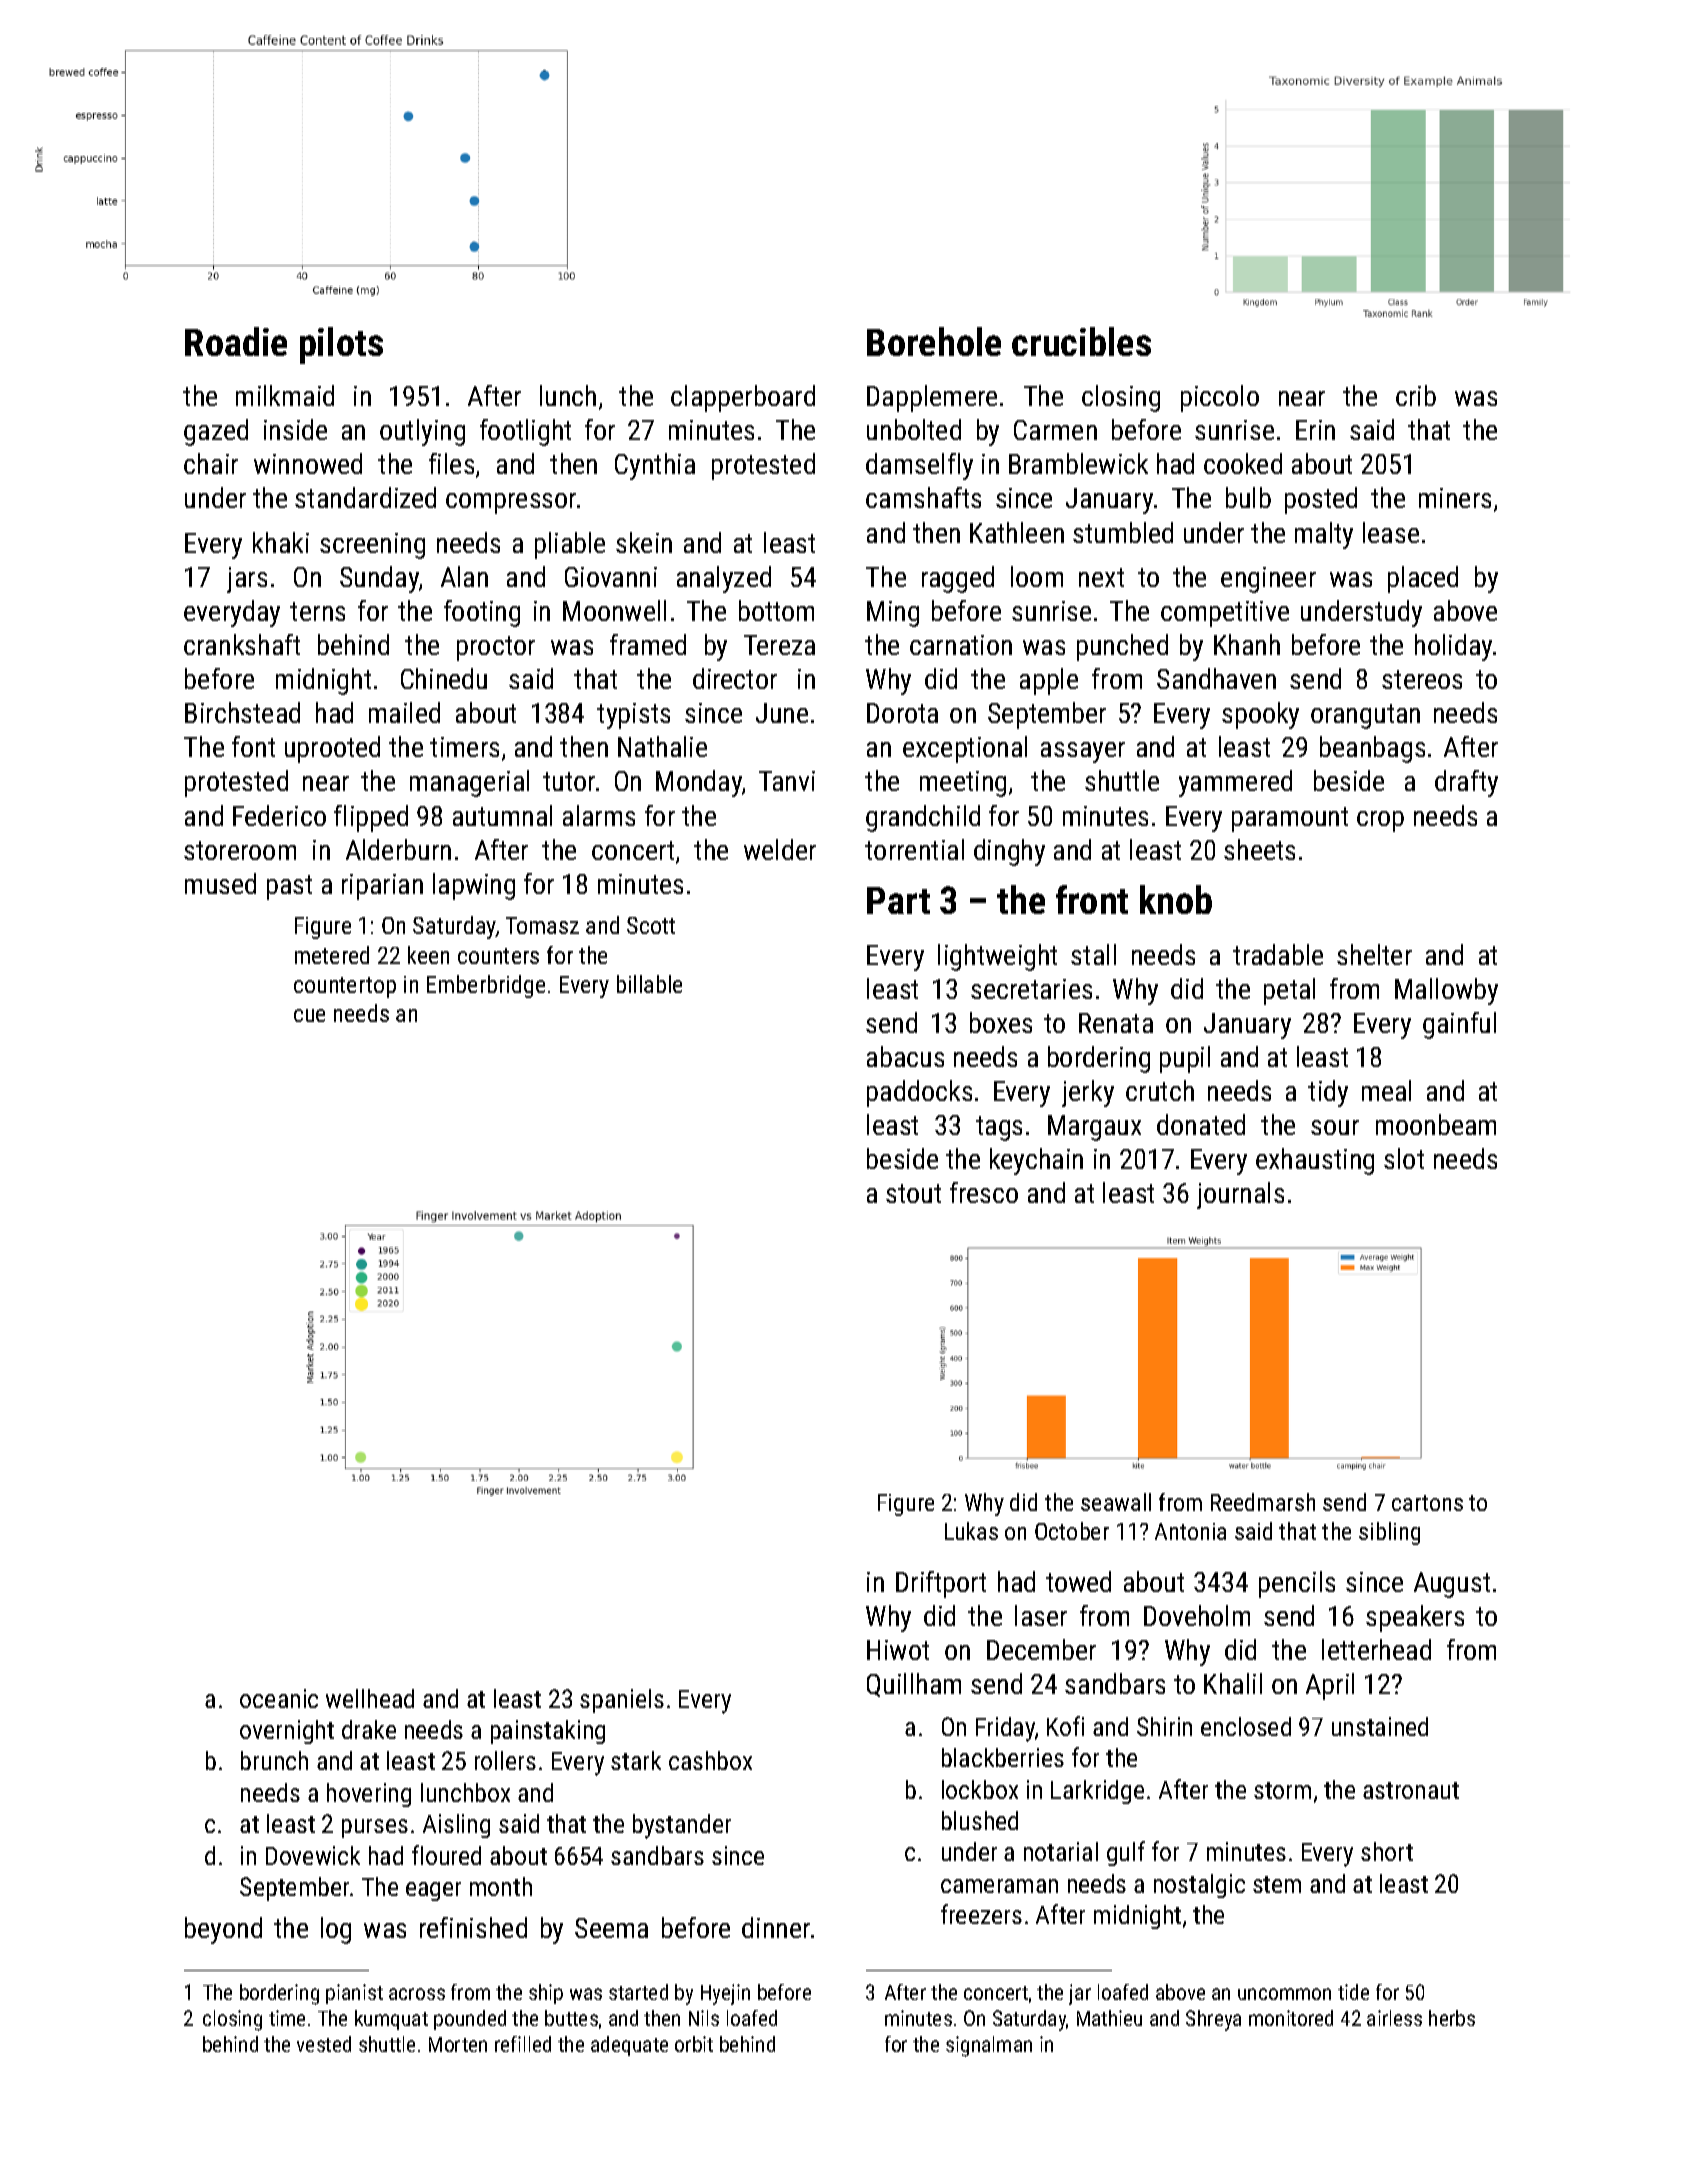 This page has height=2178, width=1683. Describe the element at coordinates (1065, 1726) in the page. I see `Kofi` at that location.
